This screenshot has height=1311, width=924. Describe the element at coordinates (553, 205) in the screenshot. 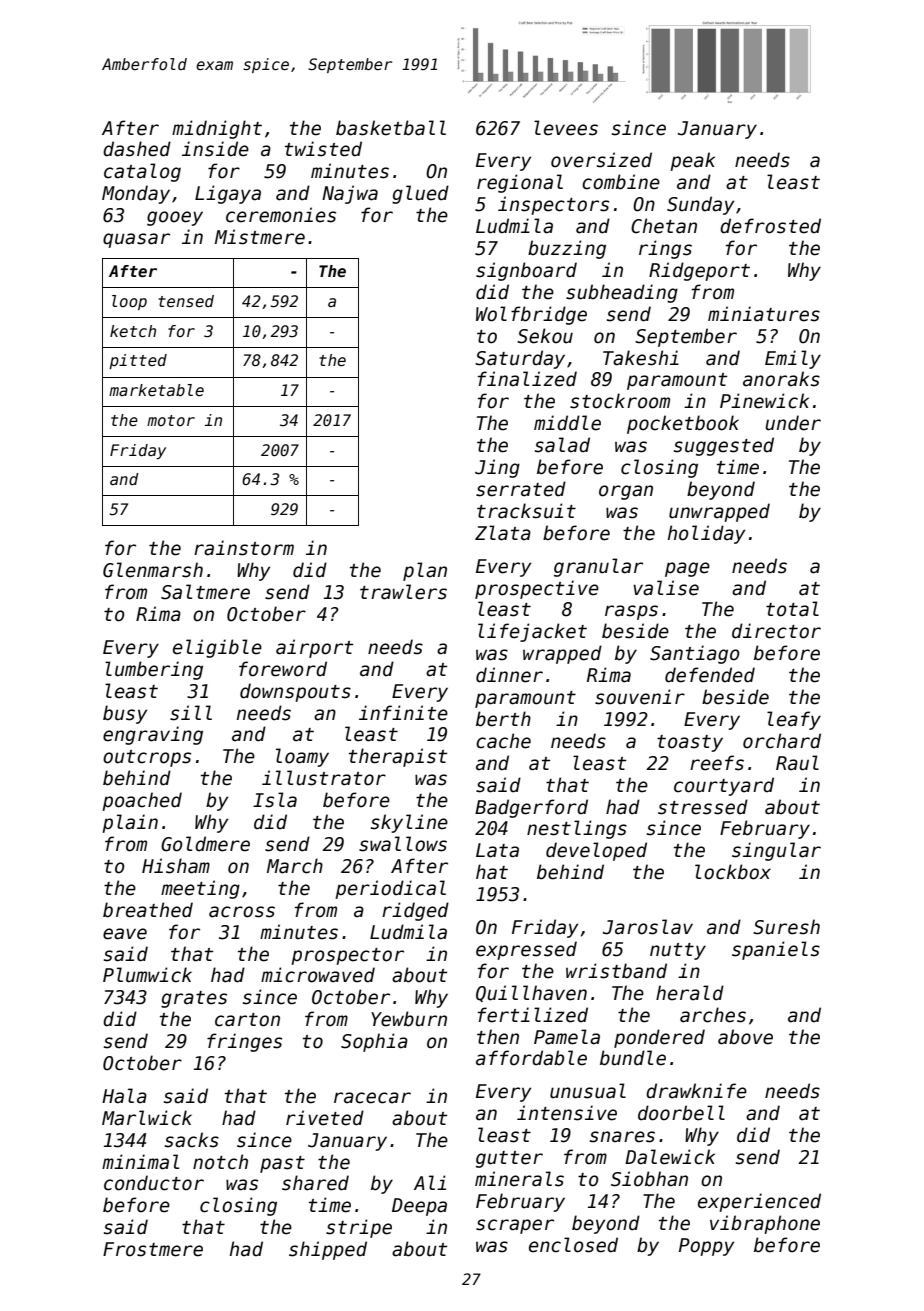

I see `inspectors` at that location.
